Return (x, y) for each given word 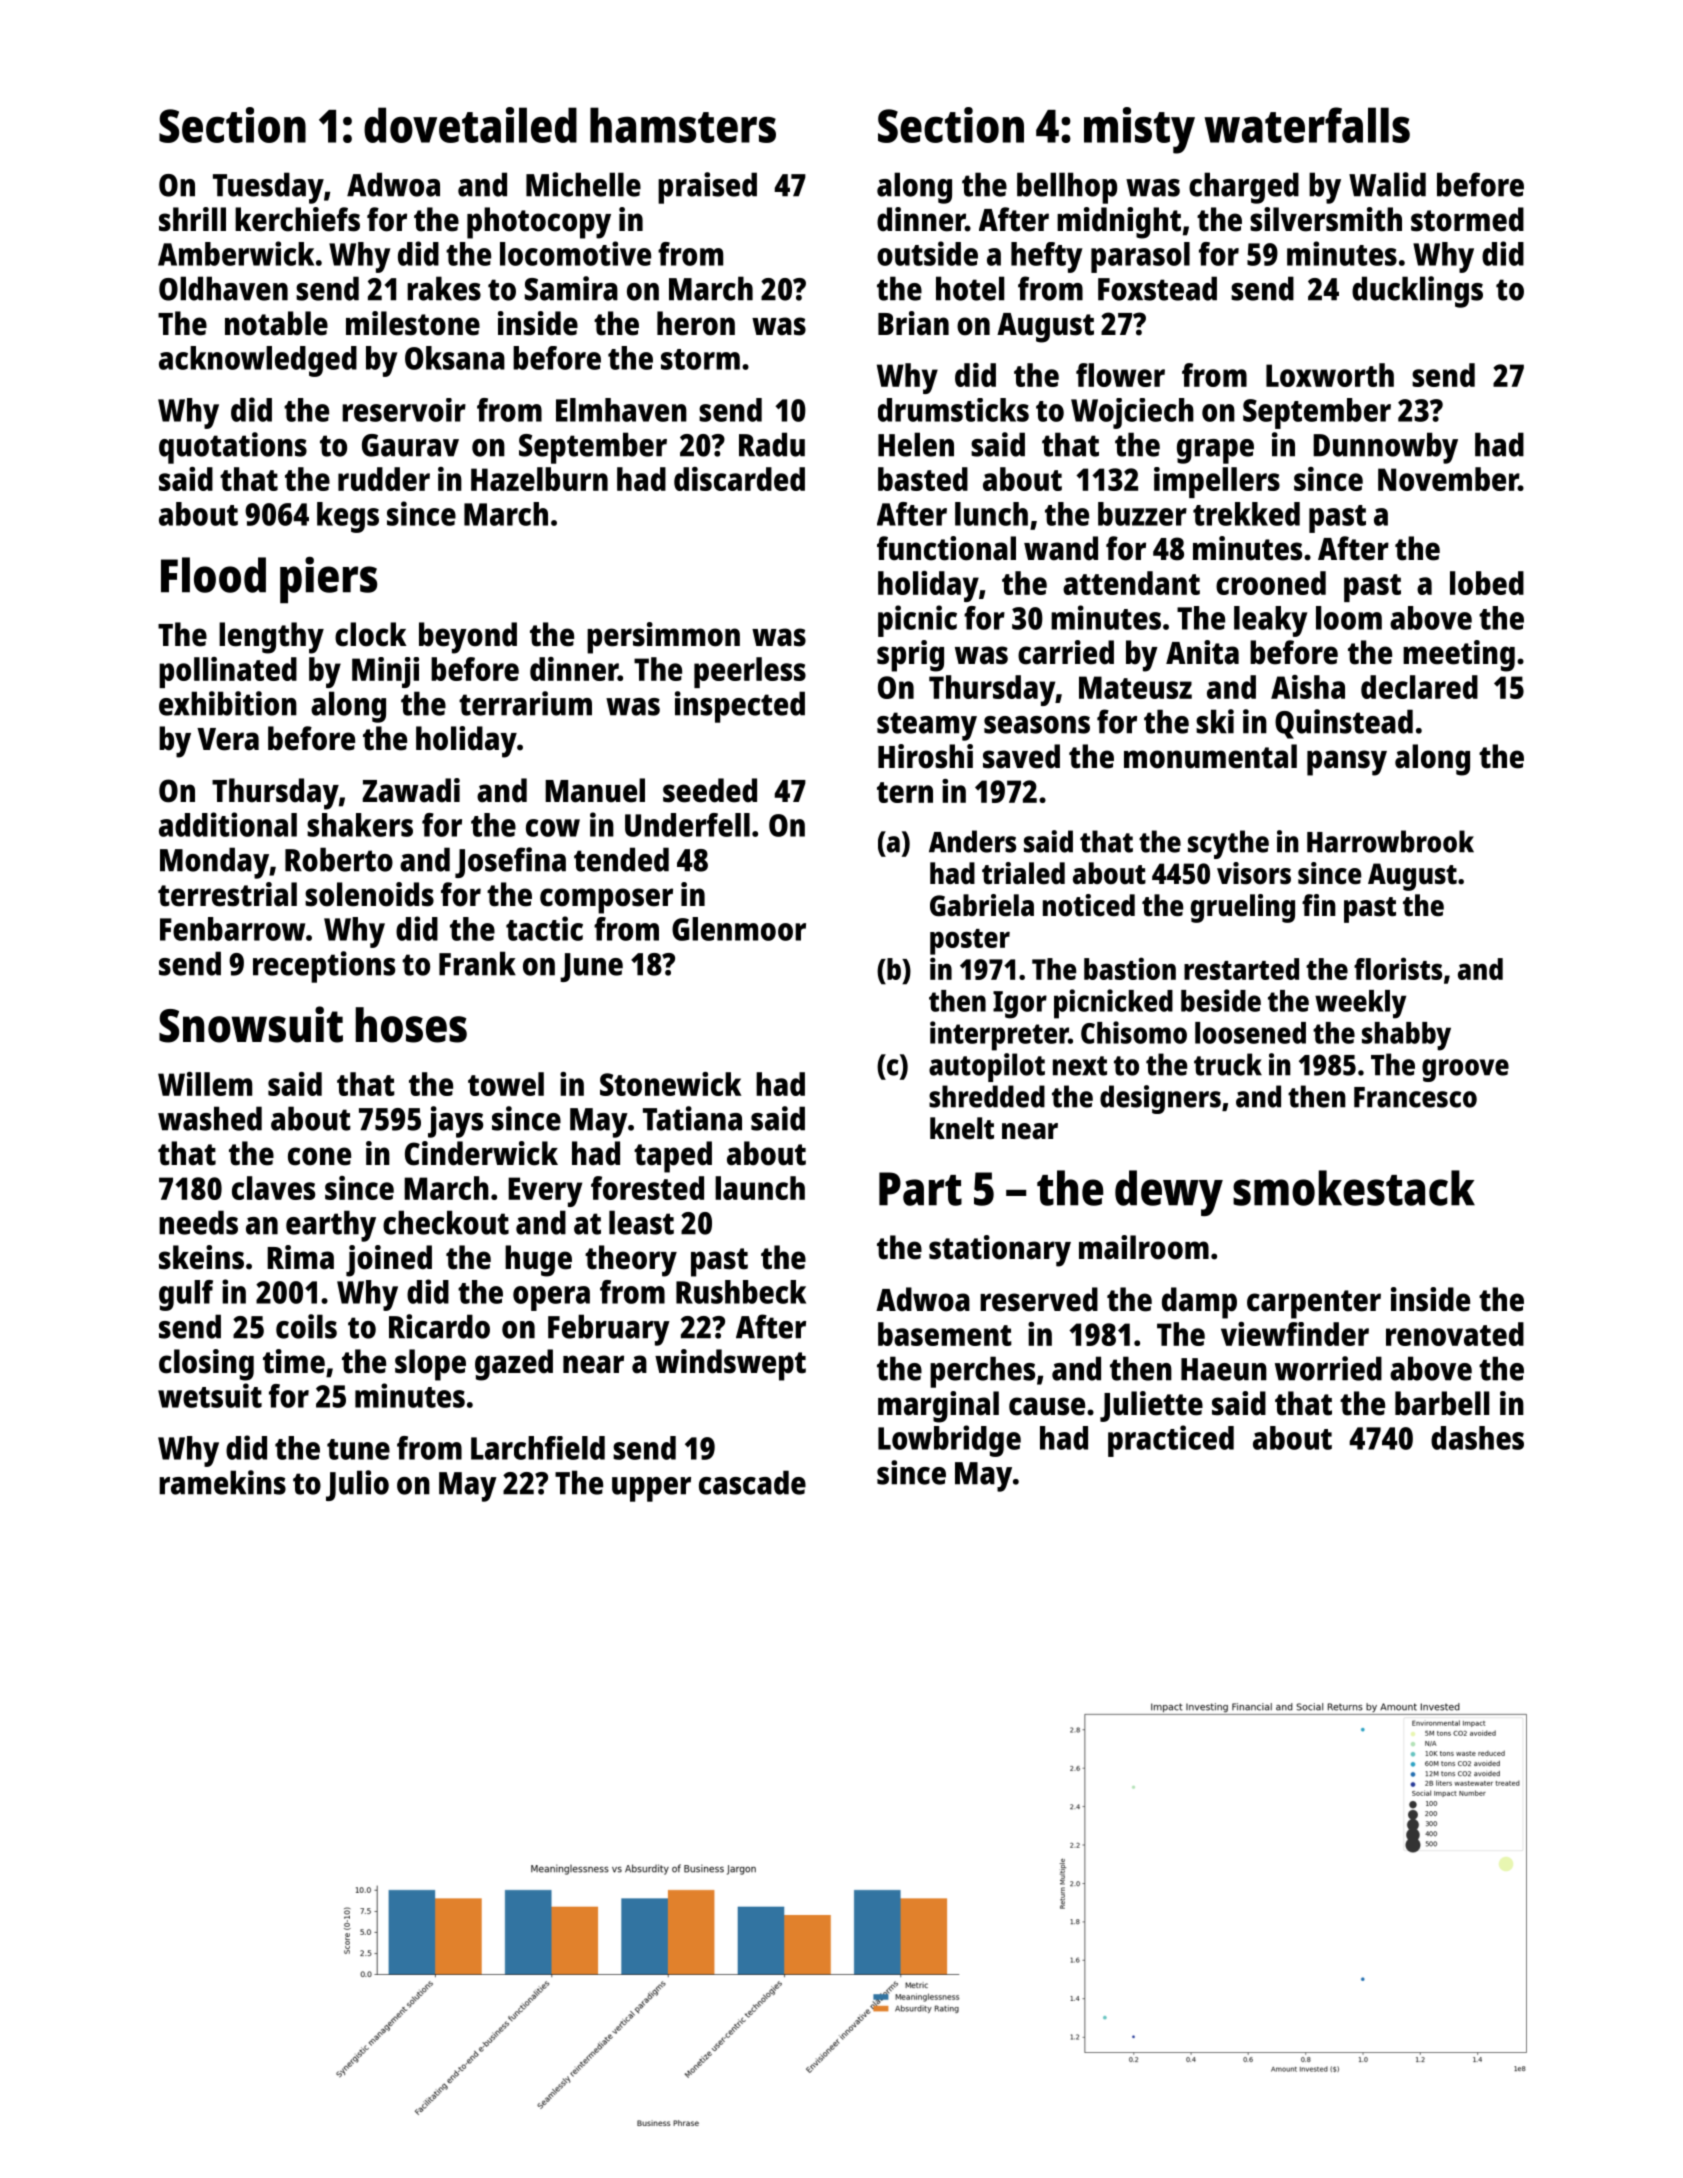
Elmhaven (621, 410)
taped (673, 1157)
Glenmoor (739, 929)
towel (506, 1084)
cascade (752, 1482)
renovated (1455, 1334)
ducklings (1417, 292)
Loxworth (1330, 375)
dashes (1477, 1438)
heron (696, 323)
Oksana (455, 358)
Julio (357, 1485)
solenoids (369, 894)
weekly (1360, 1004)
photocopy (539, 223)
